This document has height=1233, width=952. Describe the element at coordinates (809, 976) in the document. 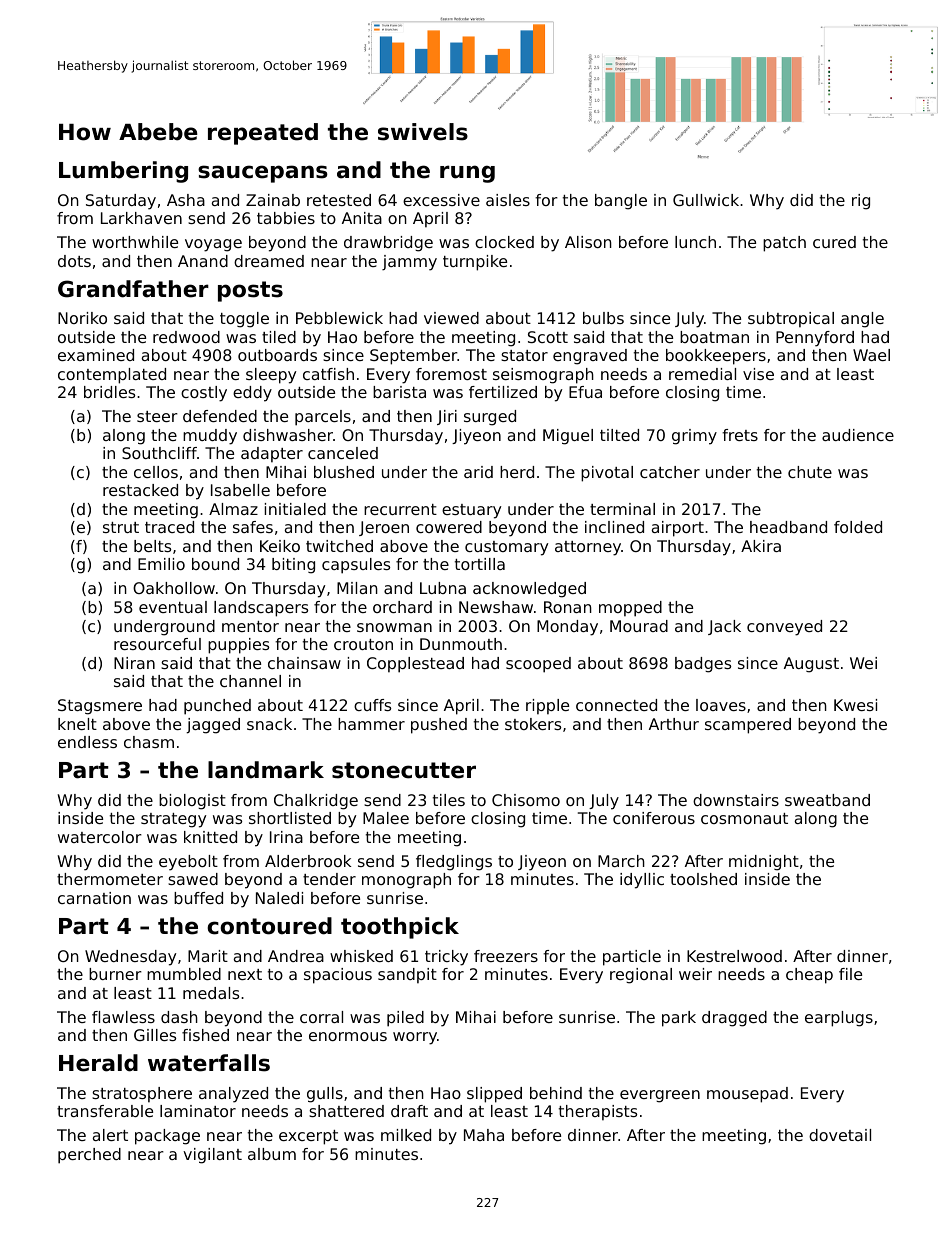

I see `cheap` at that location.
